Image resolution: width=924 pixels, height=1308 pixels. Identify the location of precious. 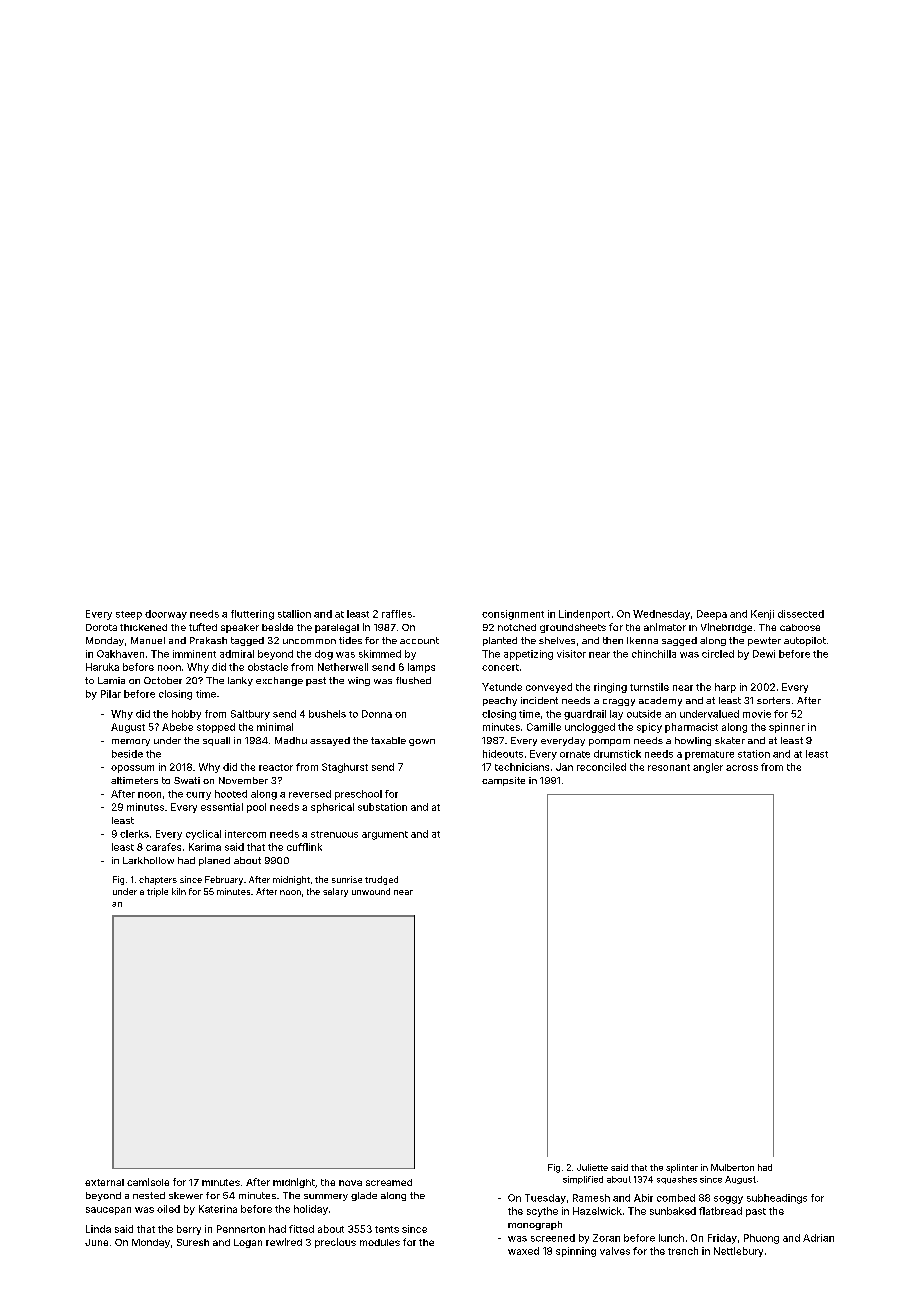
(335, 1243).
